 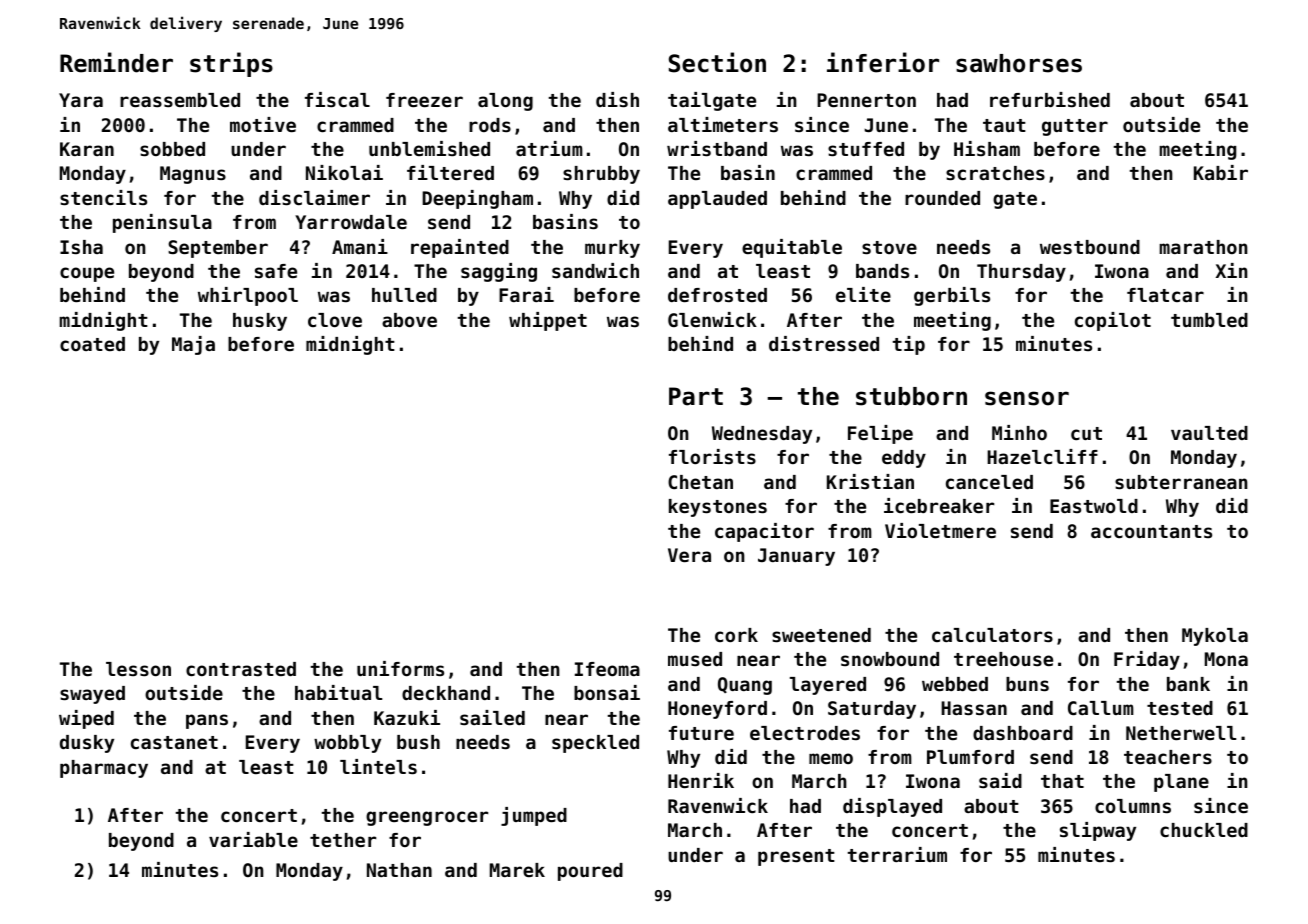 What do you see at coordinates (1151, 531) in the page?
I see `accountants` at bounding box center [1151, 531].
